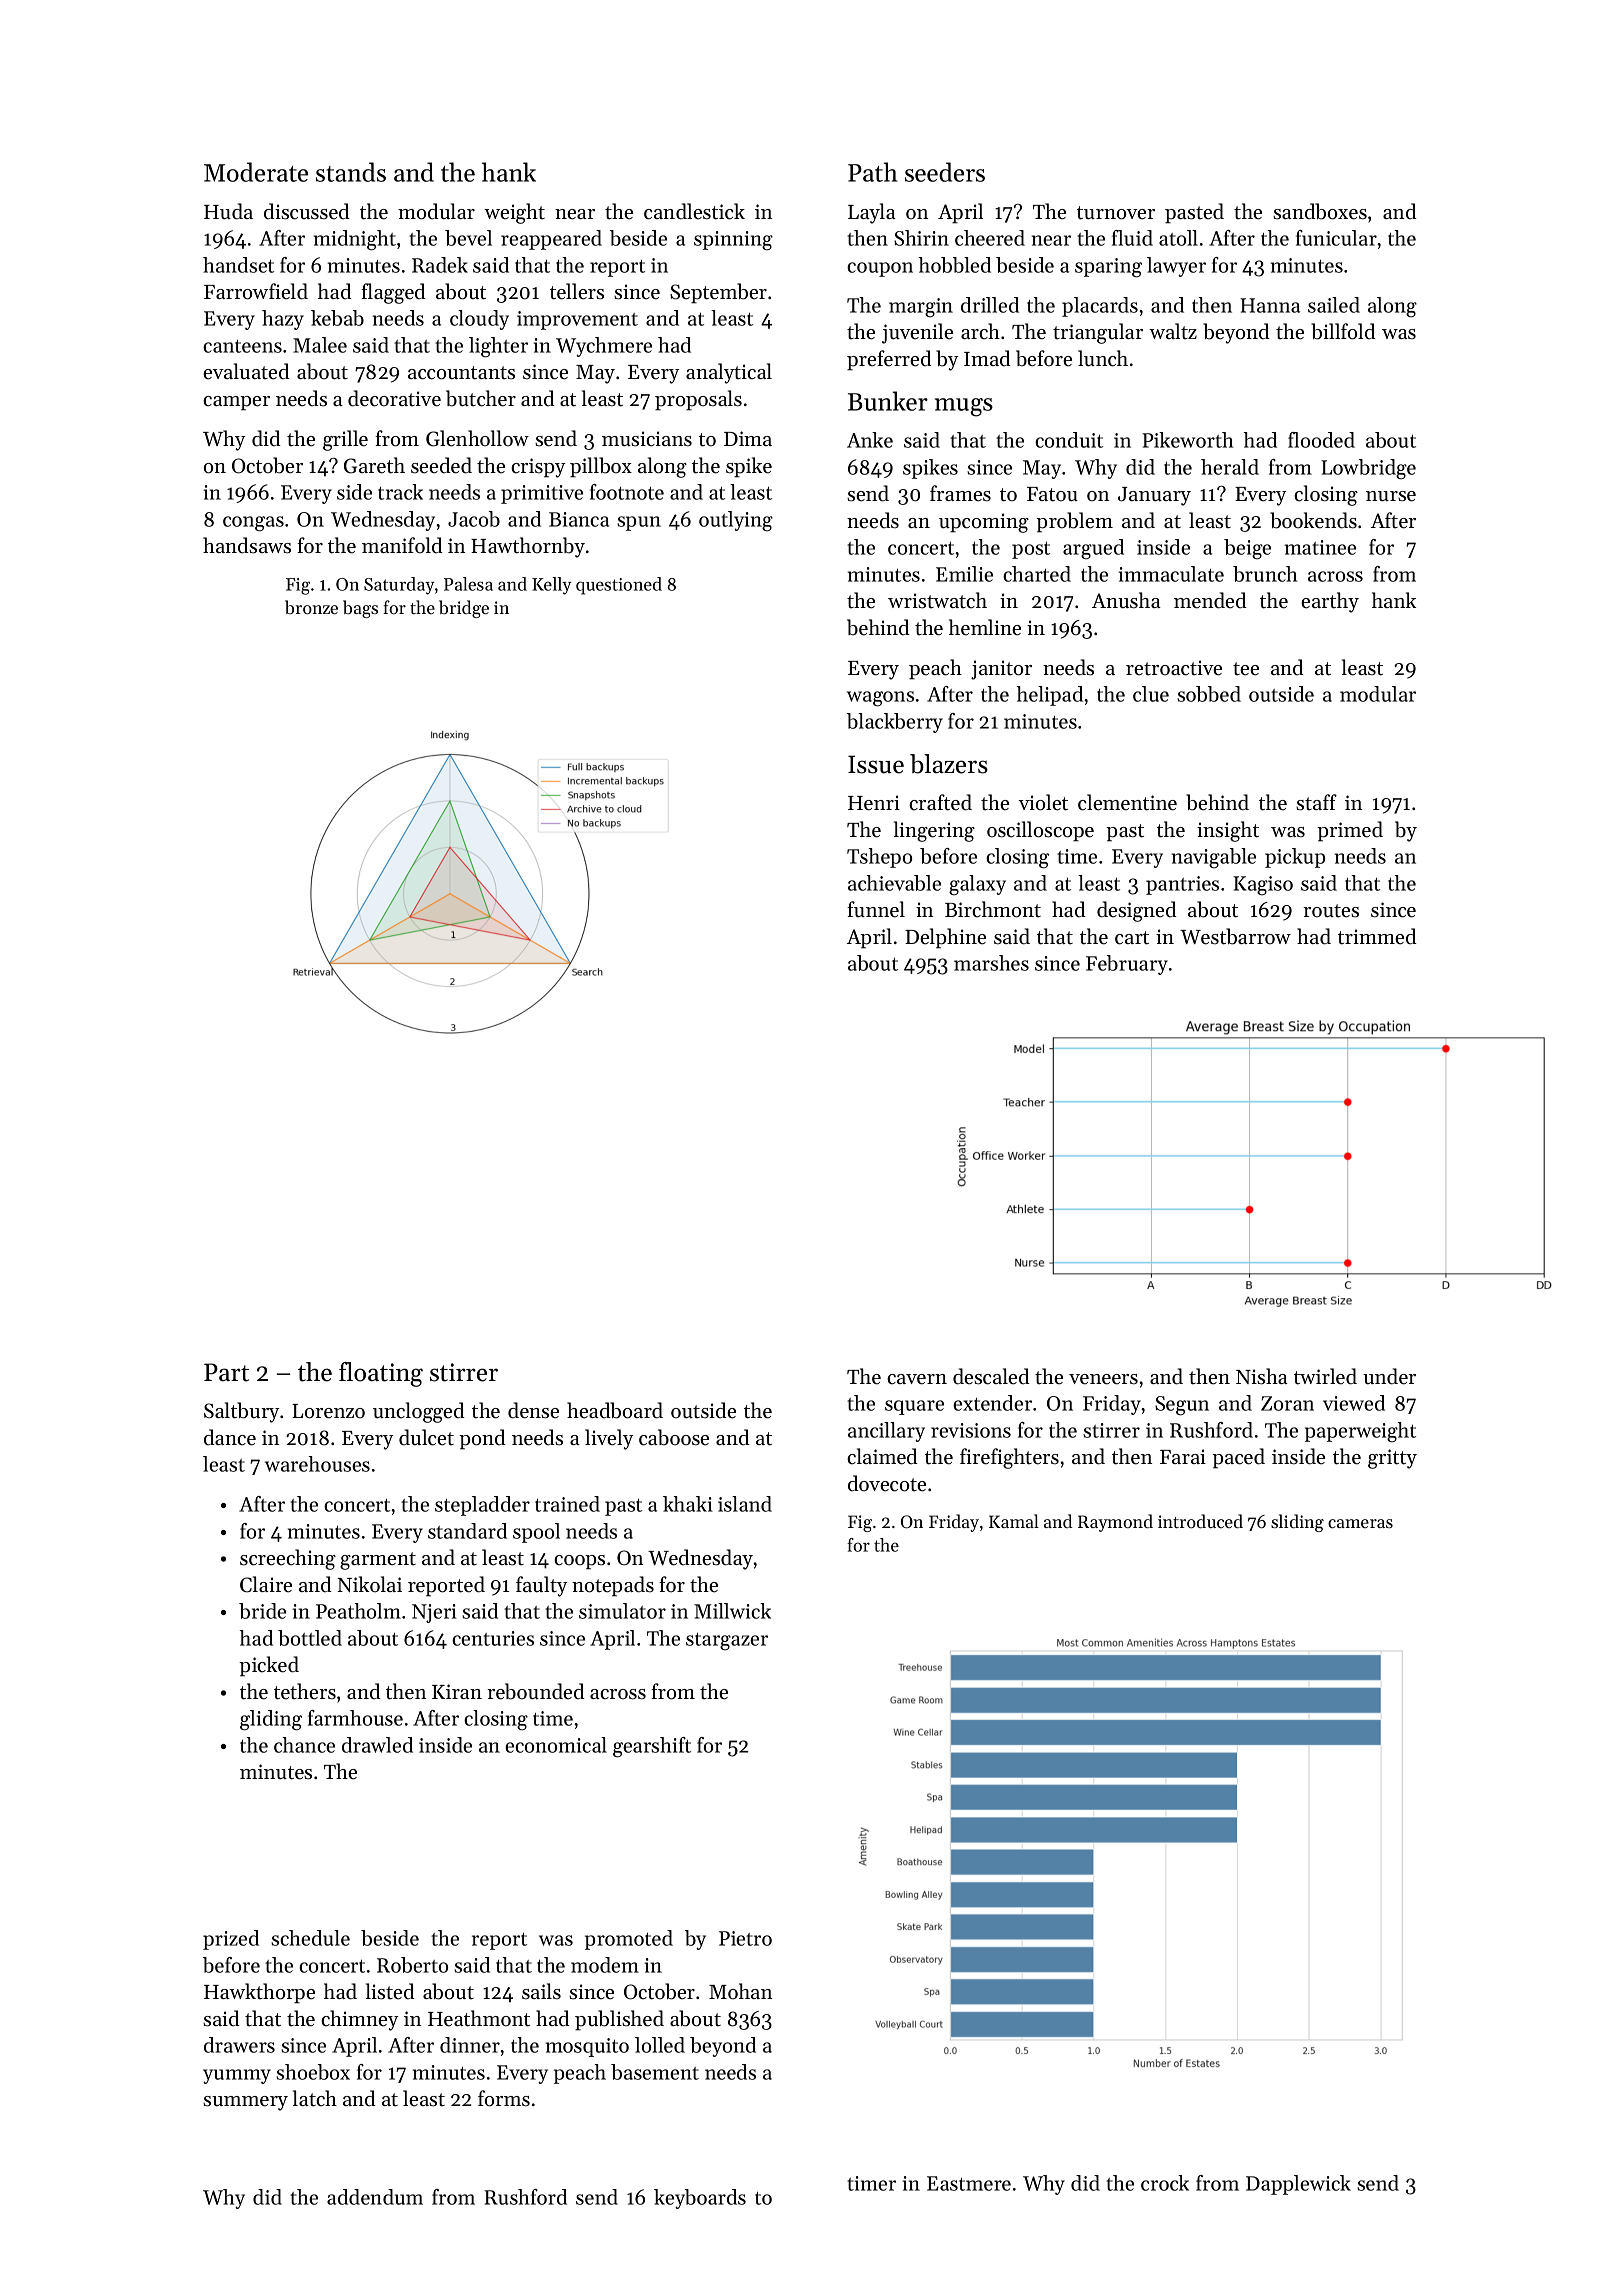  Describe the element at coordinates (1132, 938) in the document. I see `cart` at that location.
